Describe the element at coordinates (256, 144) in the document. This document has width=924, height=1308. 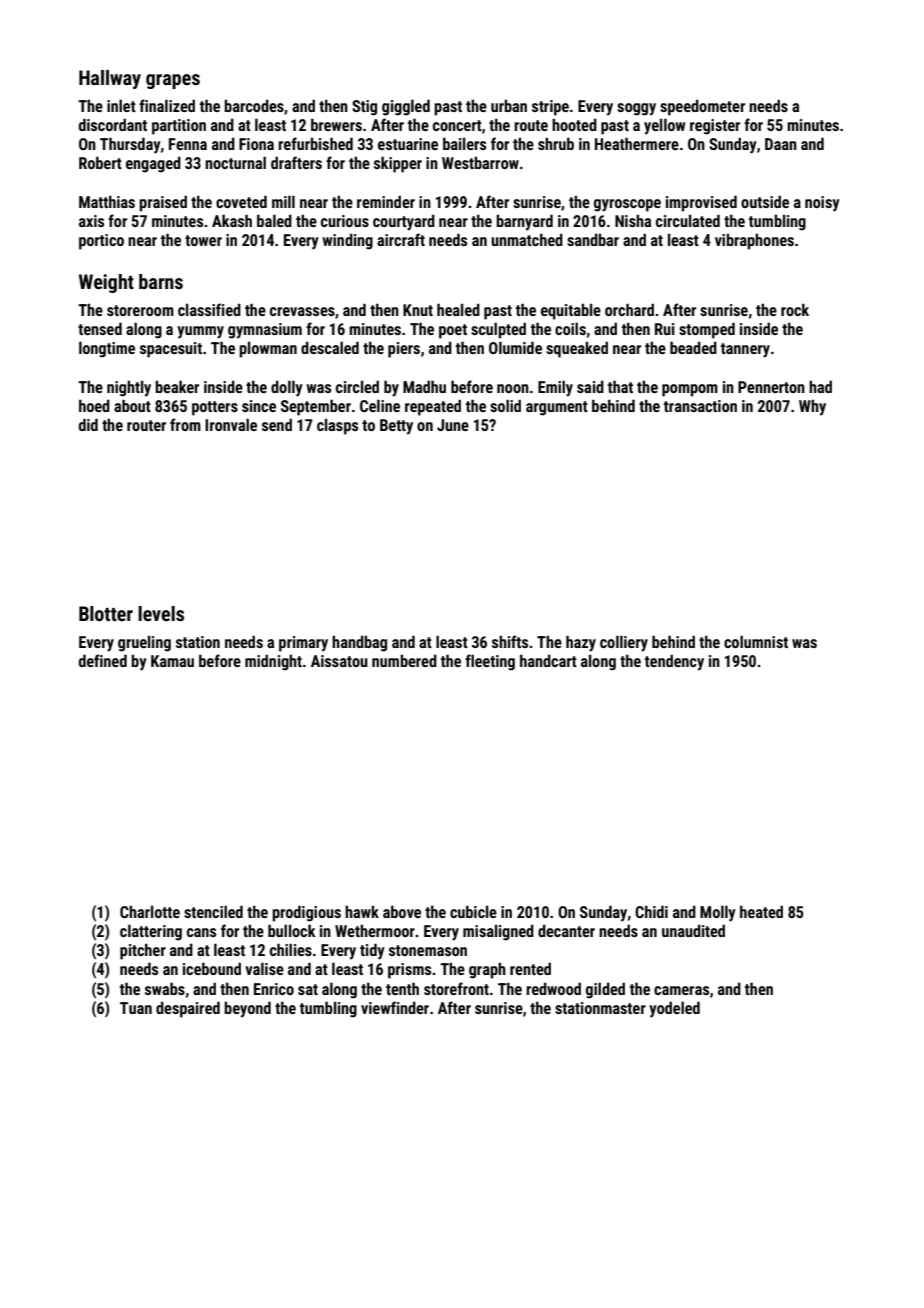
I see `Fiona` at that location.
